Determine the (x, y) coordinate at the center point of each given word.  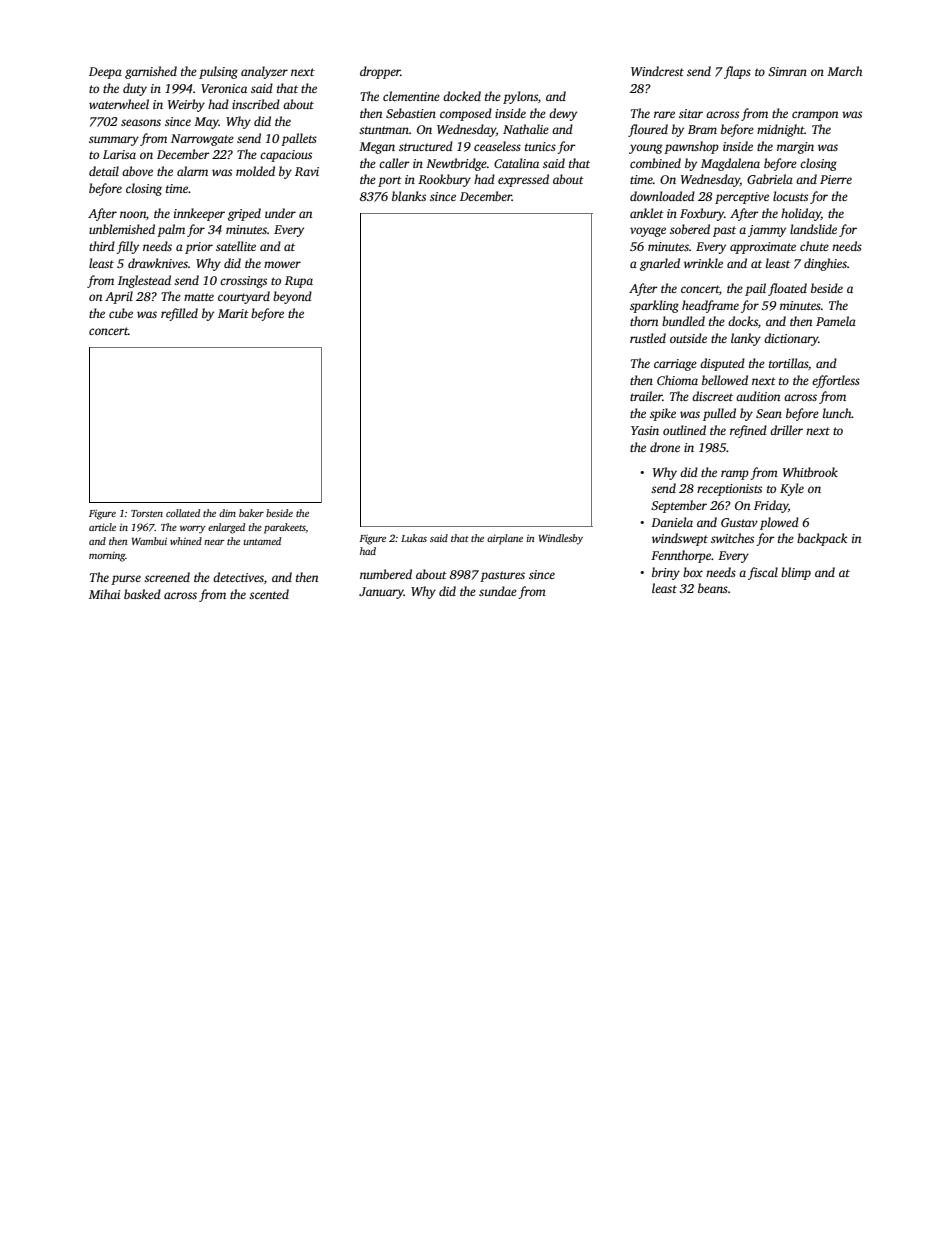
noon (133, 214)
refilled (179, 314)
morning (107, 557)
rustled (648, 338)
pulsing (218, 72)
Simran (787, 71)
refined (748, 431)
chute (814, 246)
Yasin (645, 430)
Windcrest (657, 71)
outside (688, 338)
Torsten (147, 513)
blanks (409, 196)
